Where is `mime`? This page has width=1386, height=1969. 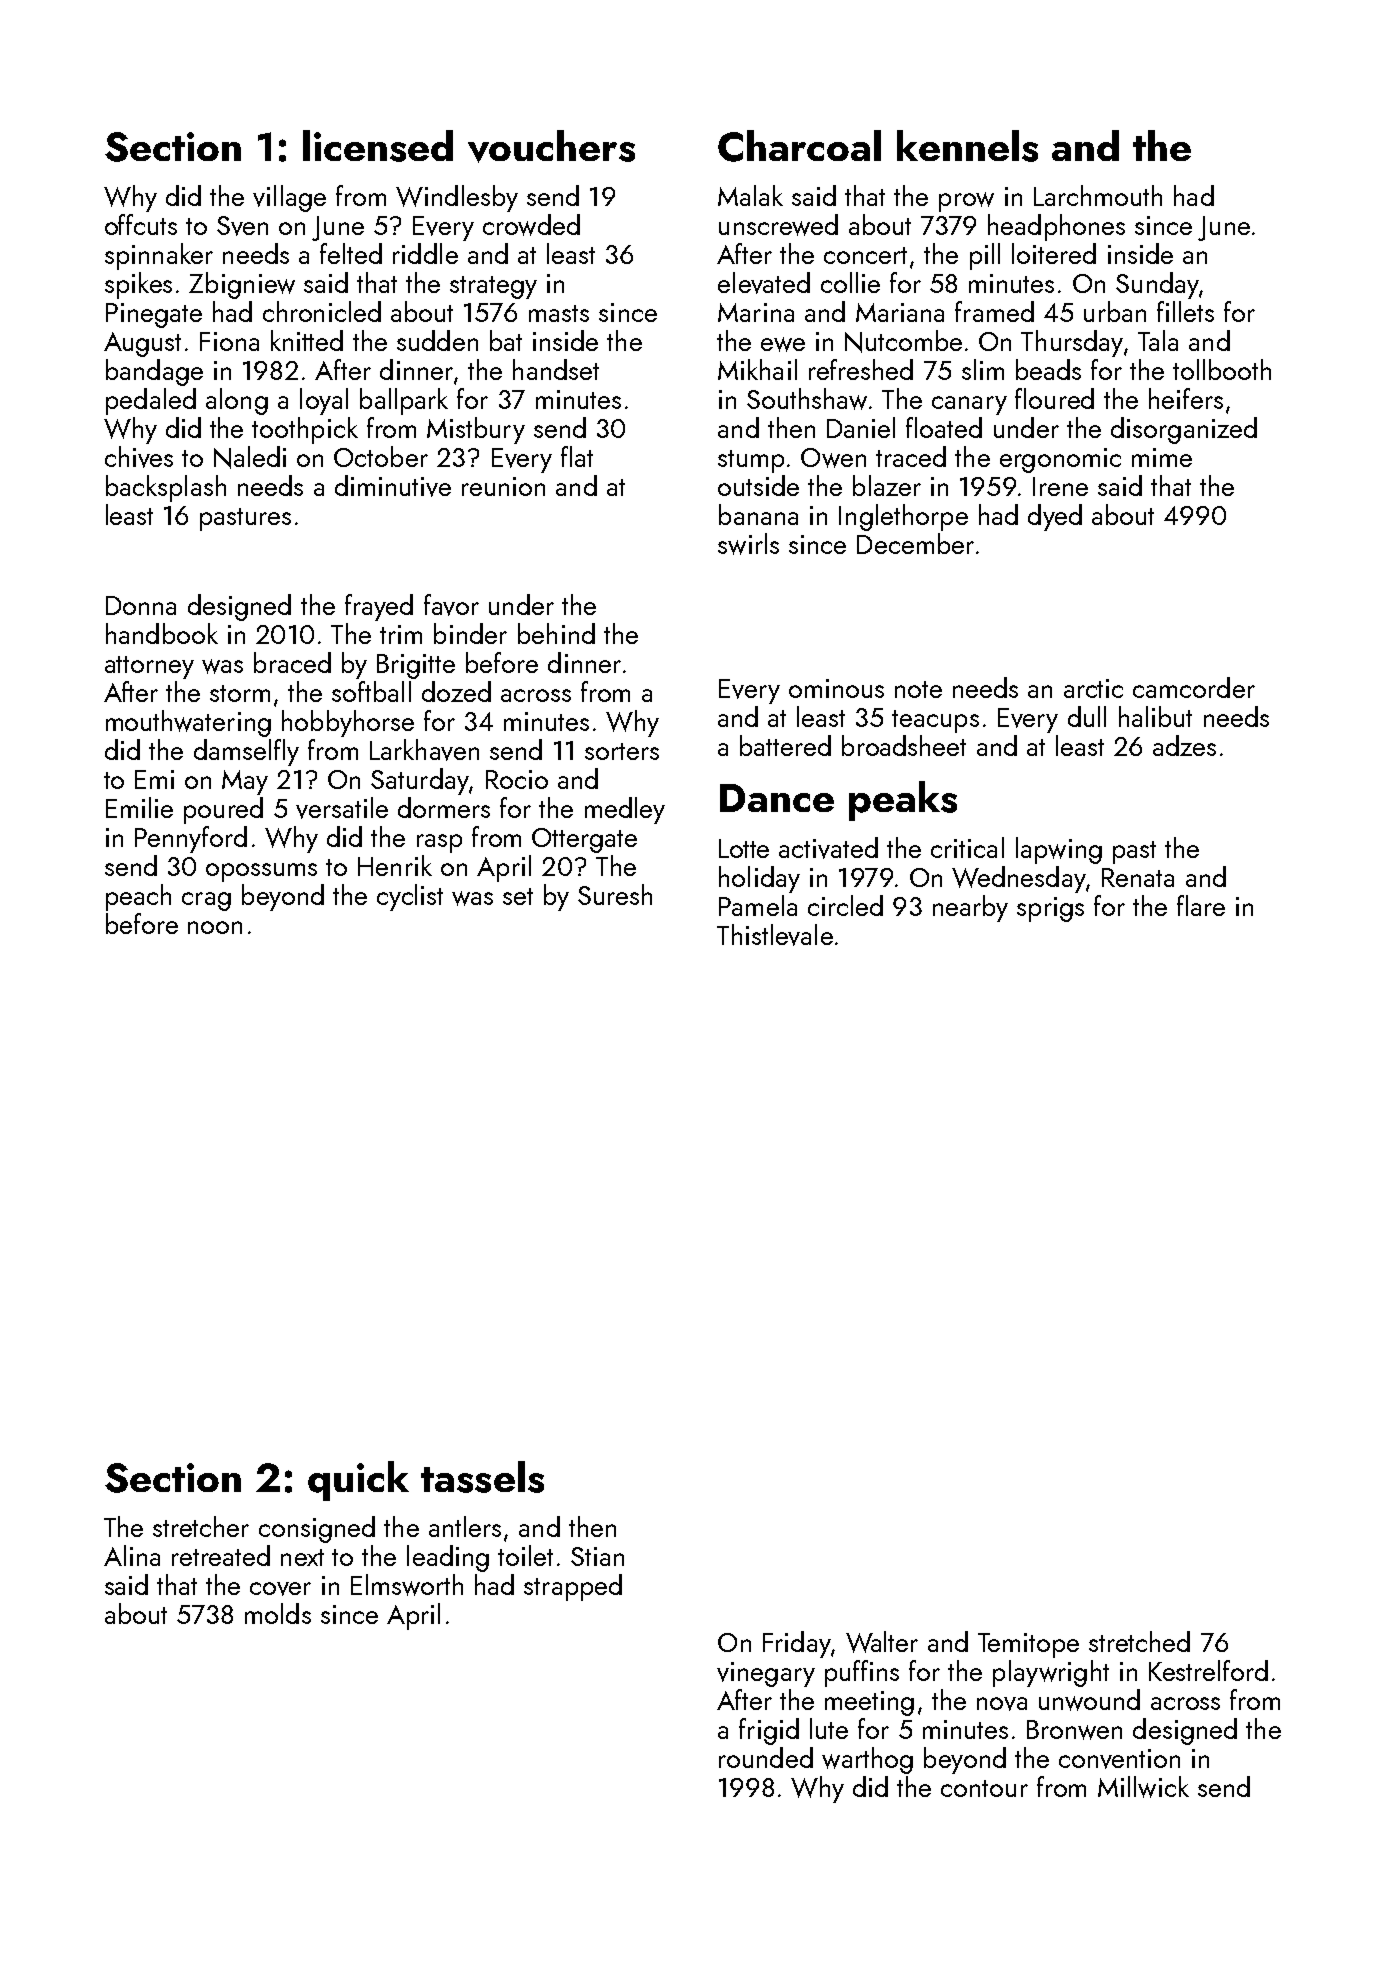 mime is located at coordinates (1162, 457).
